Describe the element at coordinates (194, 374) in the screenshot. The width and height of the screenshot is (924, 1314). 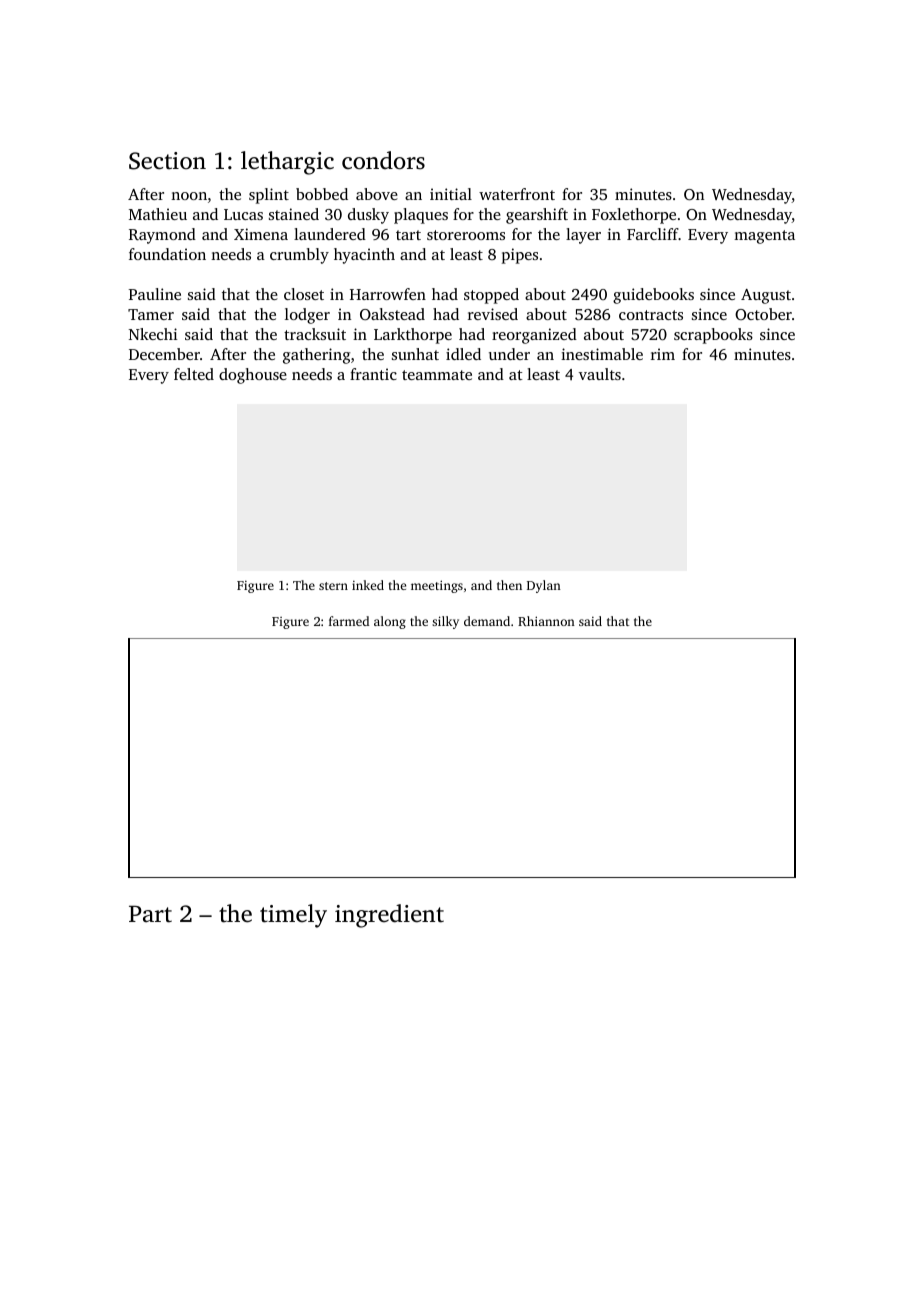
I see `felted` at that location.
